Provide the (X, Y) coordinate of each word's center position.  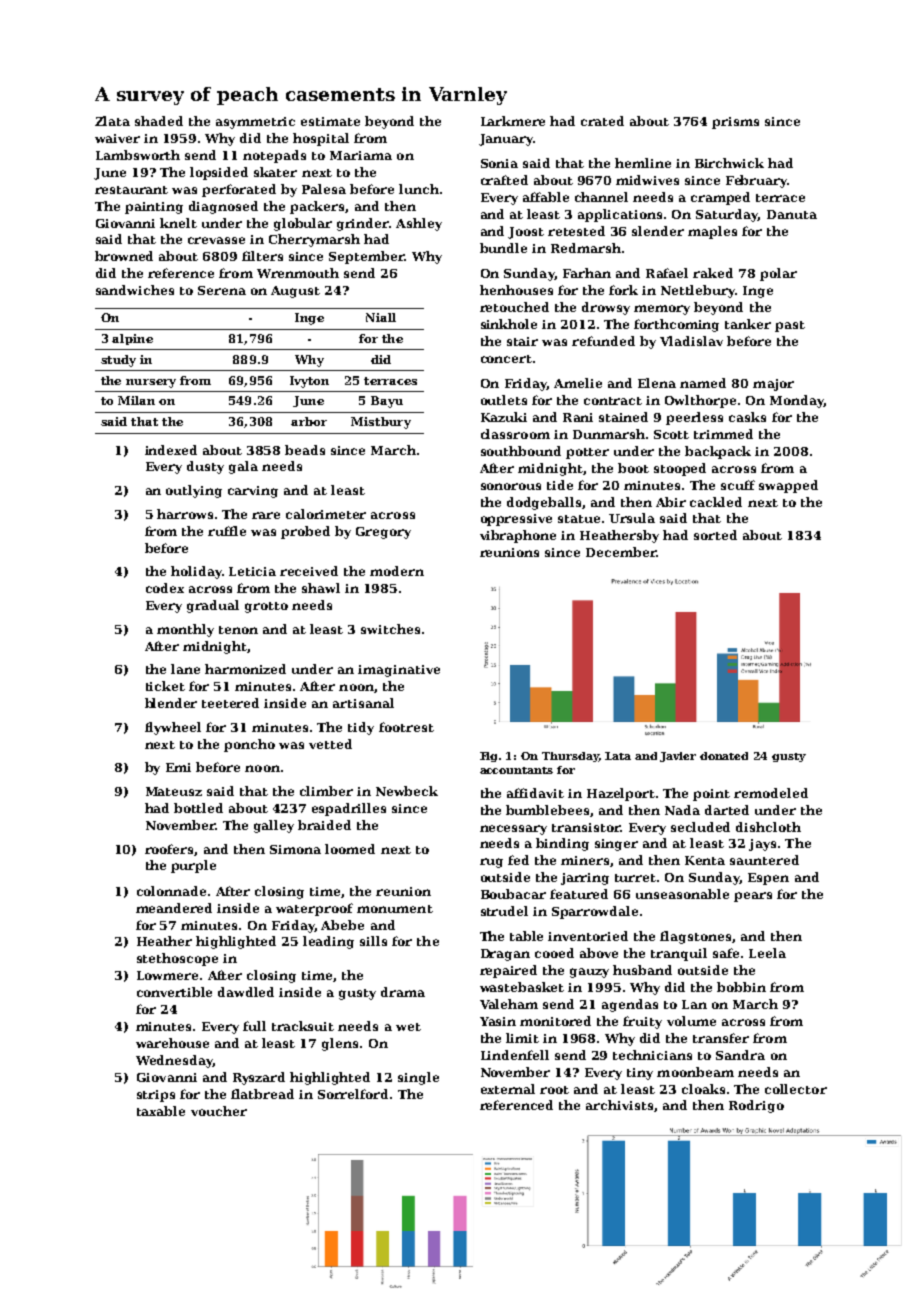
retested (576, 231)
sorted (715, 535)
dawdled (246, 992)
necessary (513, 830)
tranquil (679, 954)
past (790, 326)
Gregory (383, 533)
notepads (274, 156)
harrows (185, 514)
